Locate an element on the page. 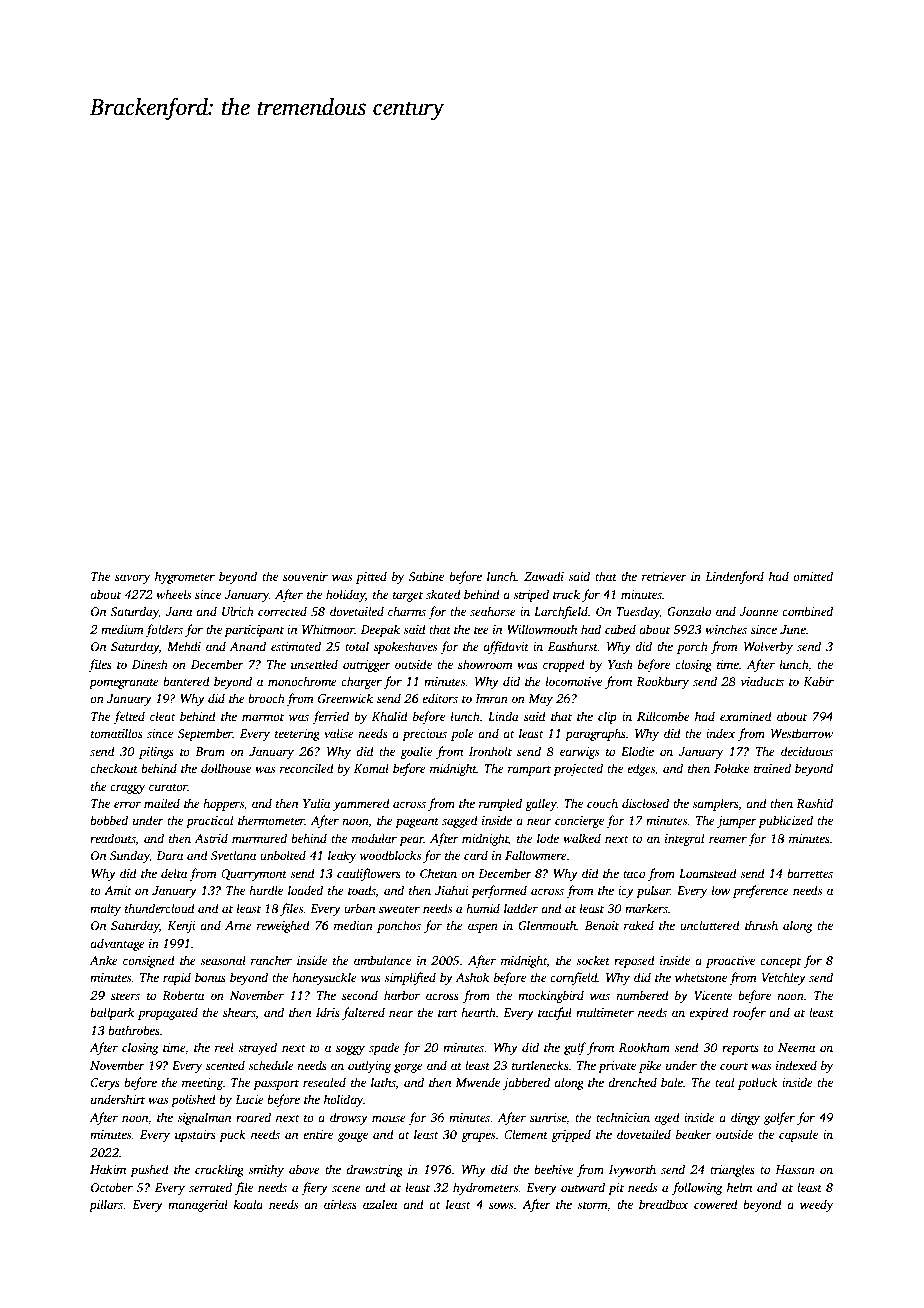 The image size is (924, 1308). May is located at coordinates (540, 700).
